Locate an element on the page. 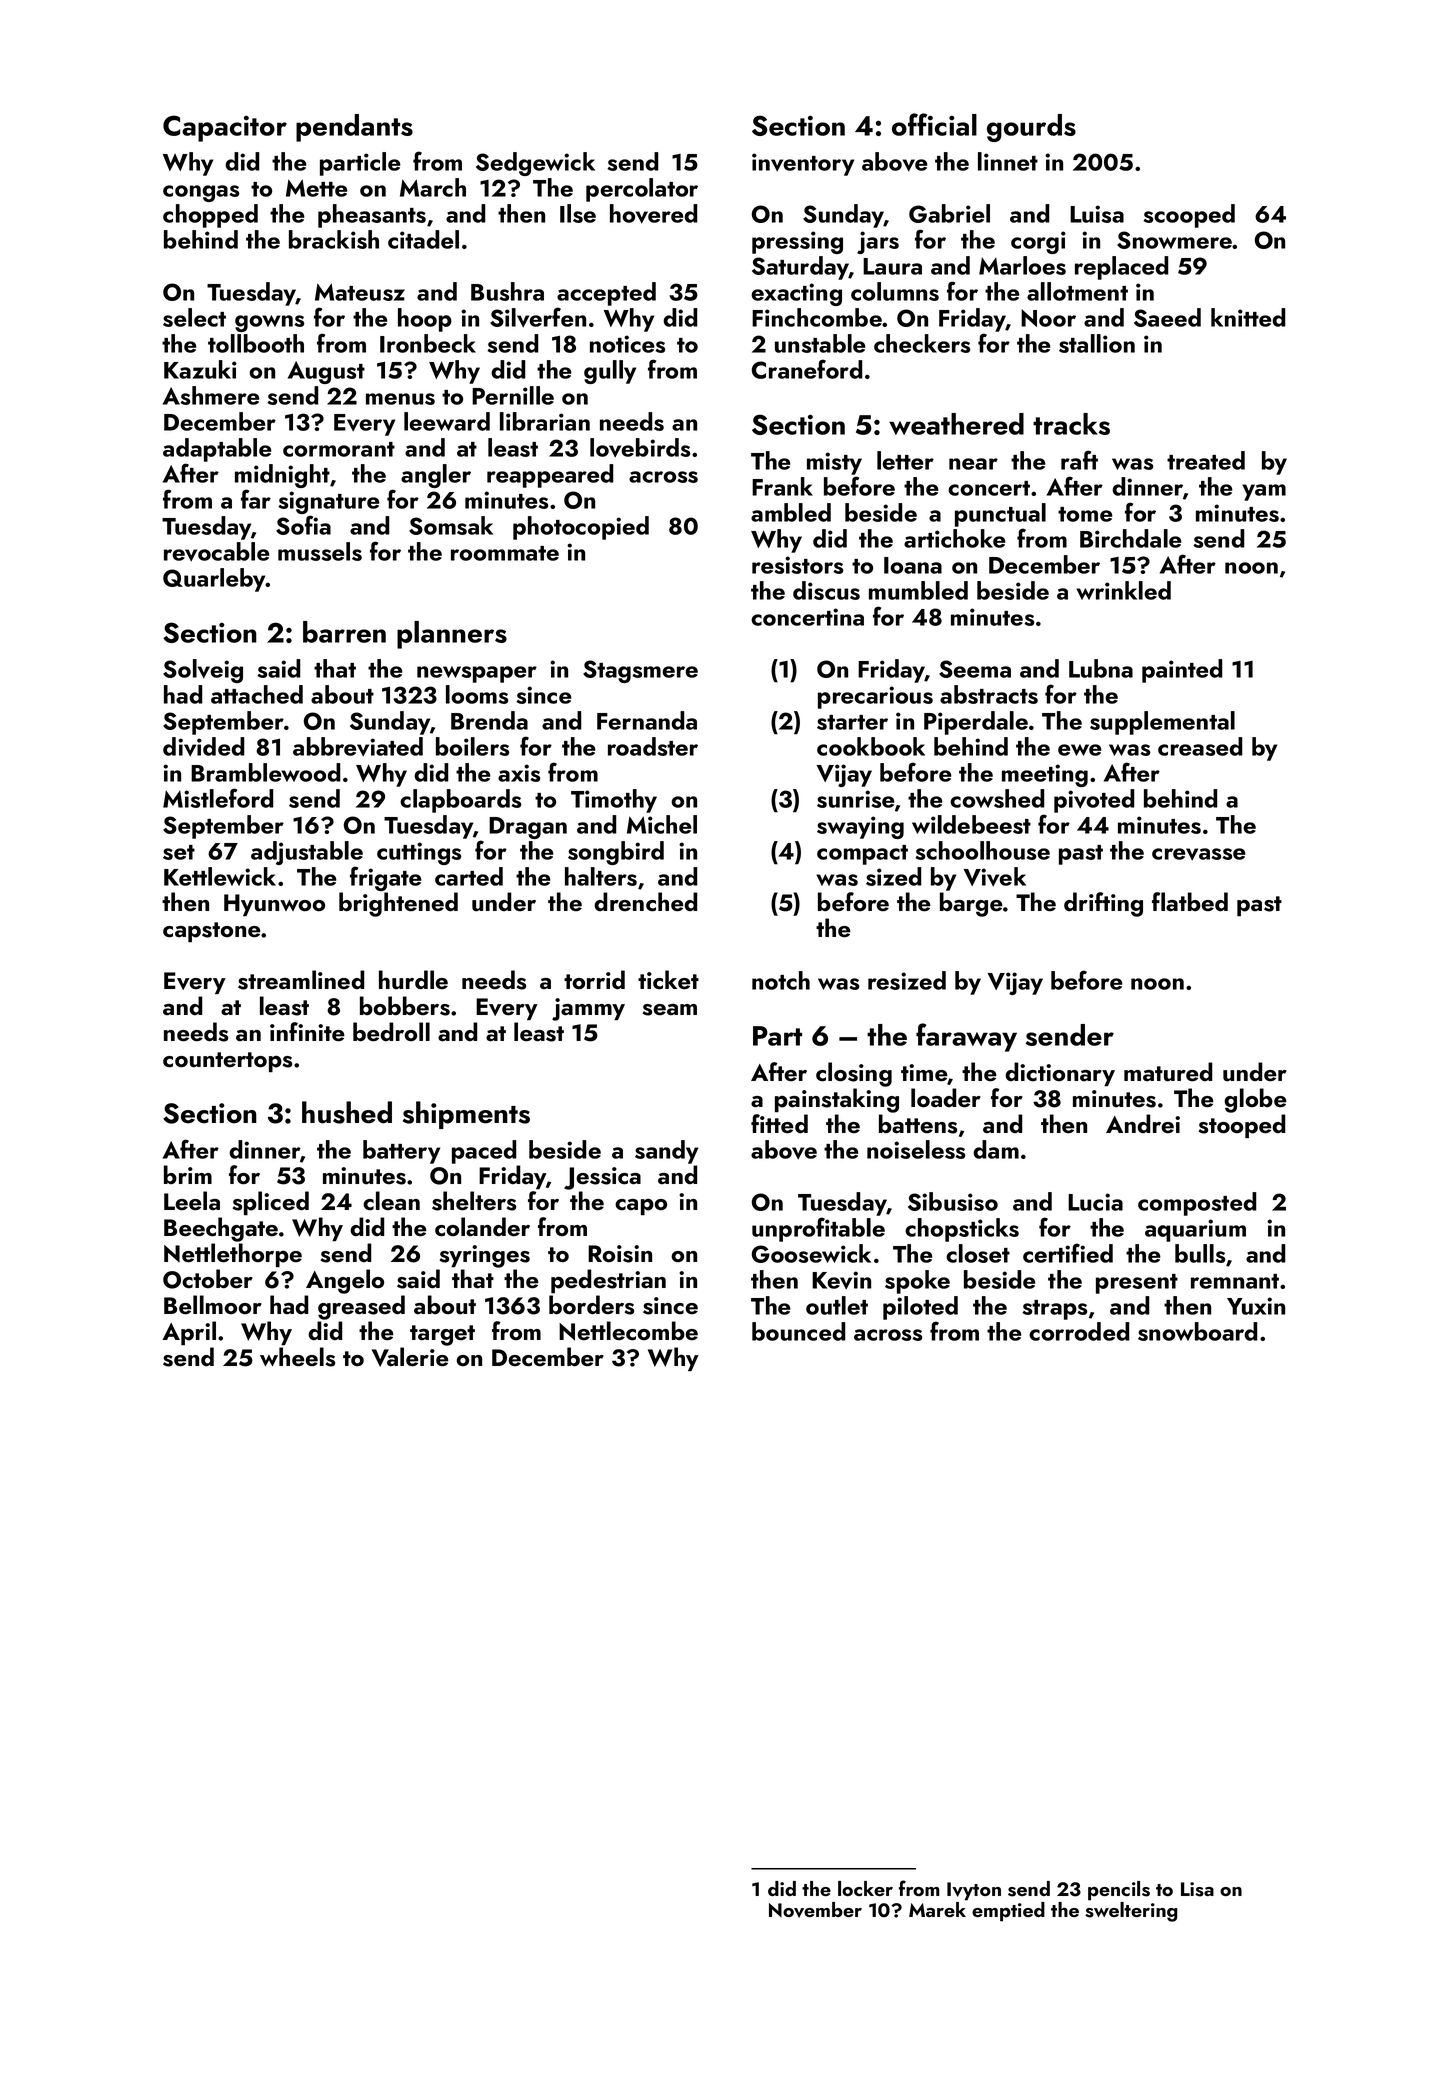 This image has width=1450, height=2100. present is located at coordinates (1137, 1284).
